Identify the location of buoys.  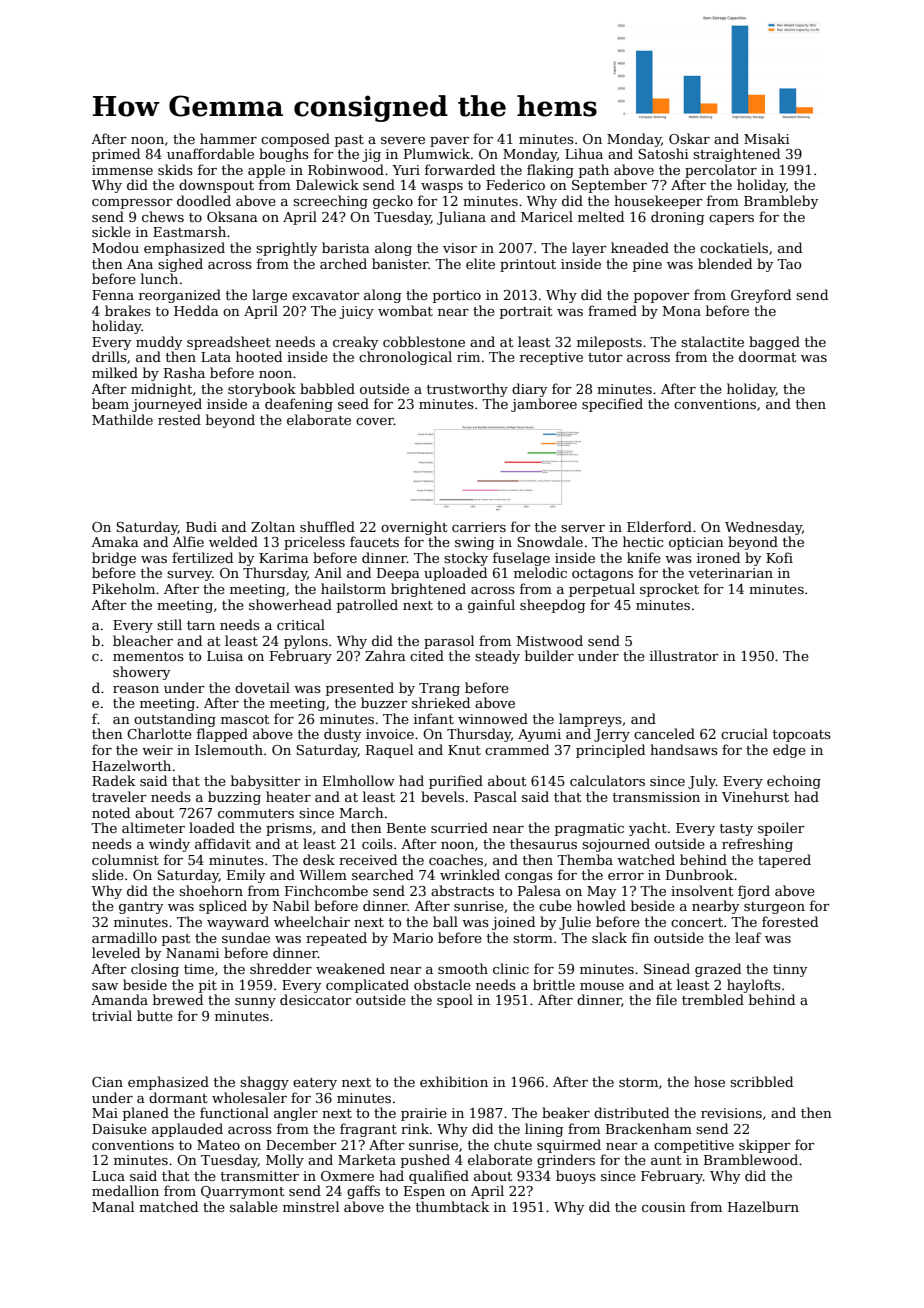
(576, 1177).
